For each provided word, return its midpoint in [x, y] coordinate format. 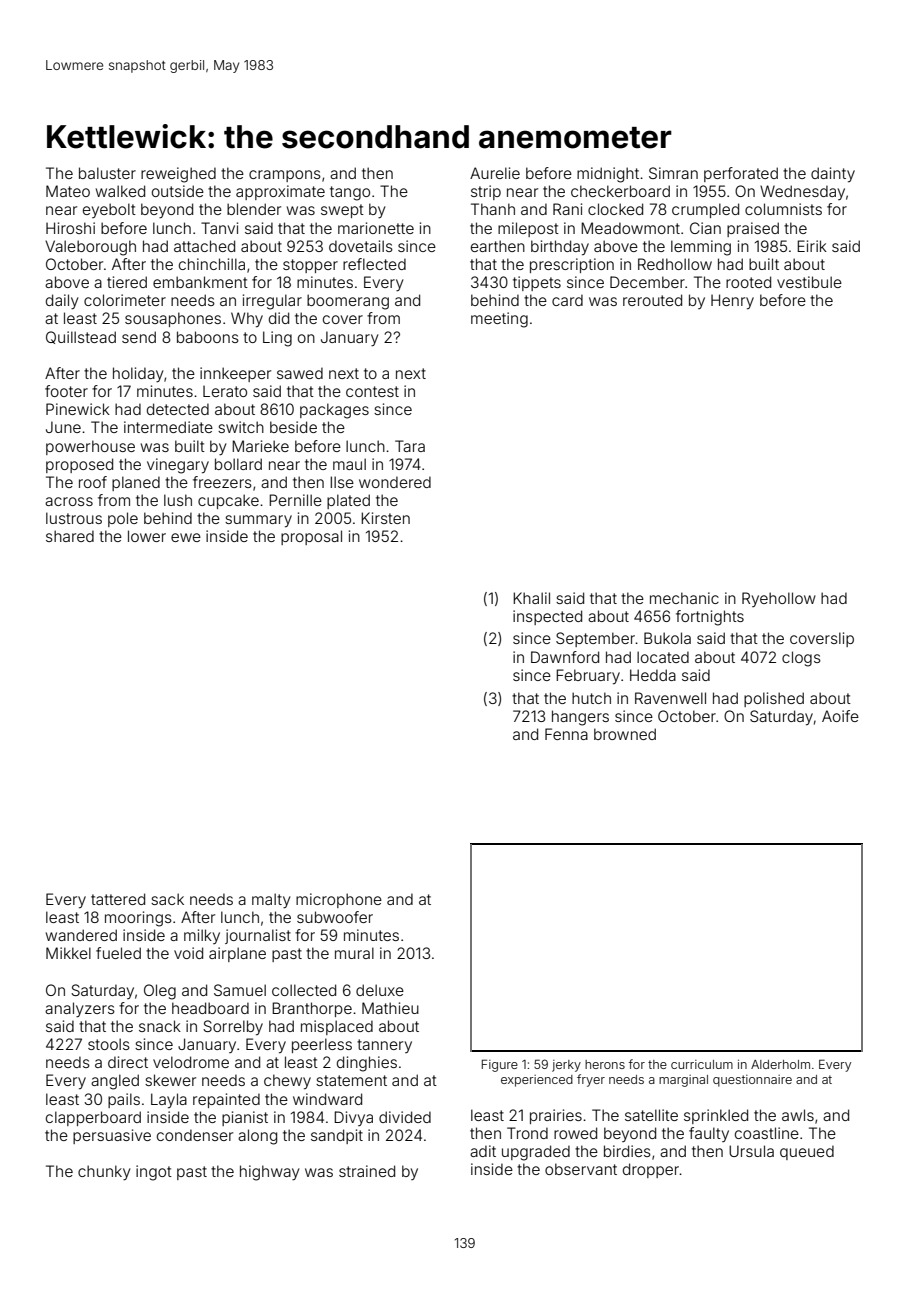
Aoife [840, 716]
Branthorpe [312, 1009]
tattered [118, 899]
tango [350, 193]
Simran [673, 173]
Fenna [566, 734]
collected [304, 990]
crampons [285, 176]
